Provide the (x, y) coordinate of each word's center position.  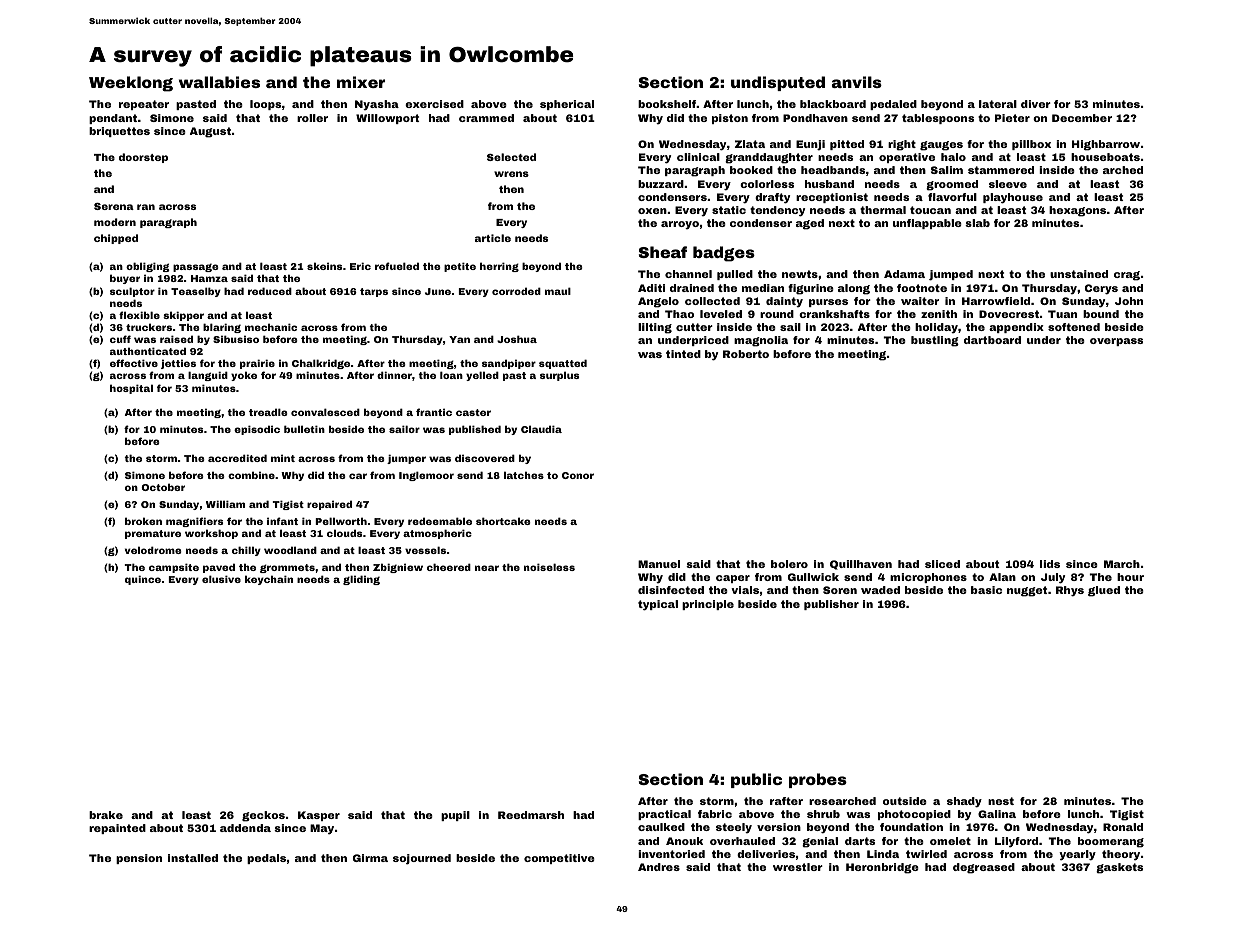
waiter (920, 301)
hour (1130, 577)
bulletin (304, 429)
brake (106, 815)
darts (860, 841)
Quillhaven (861, 565)
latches (524, 475)
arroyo (680, 225)
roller (312, 118)
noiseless (549, 567)
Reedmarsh (531, 815)
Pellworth (341, 521)
